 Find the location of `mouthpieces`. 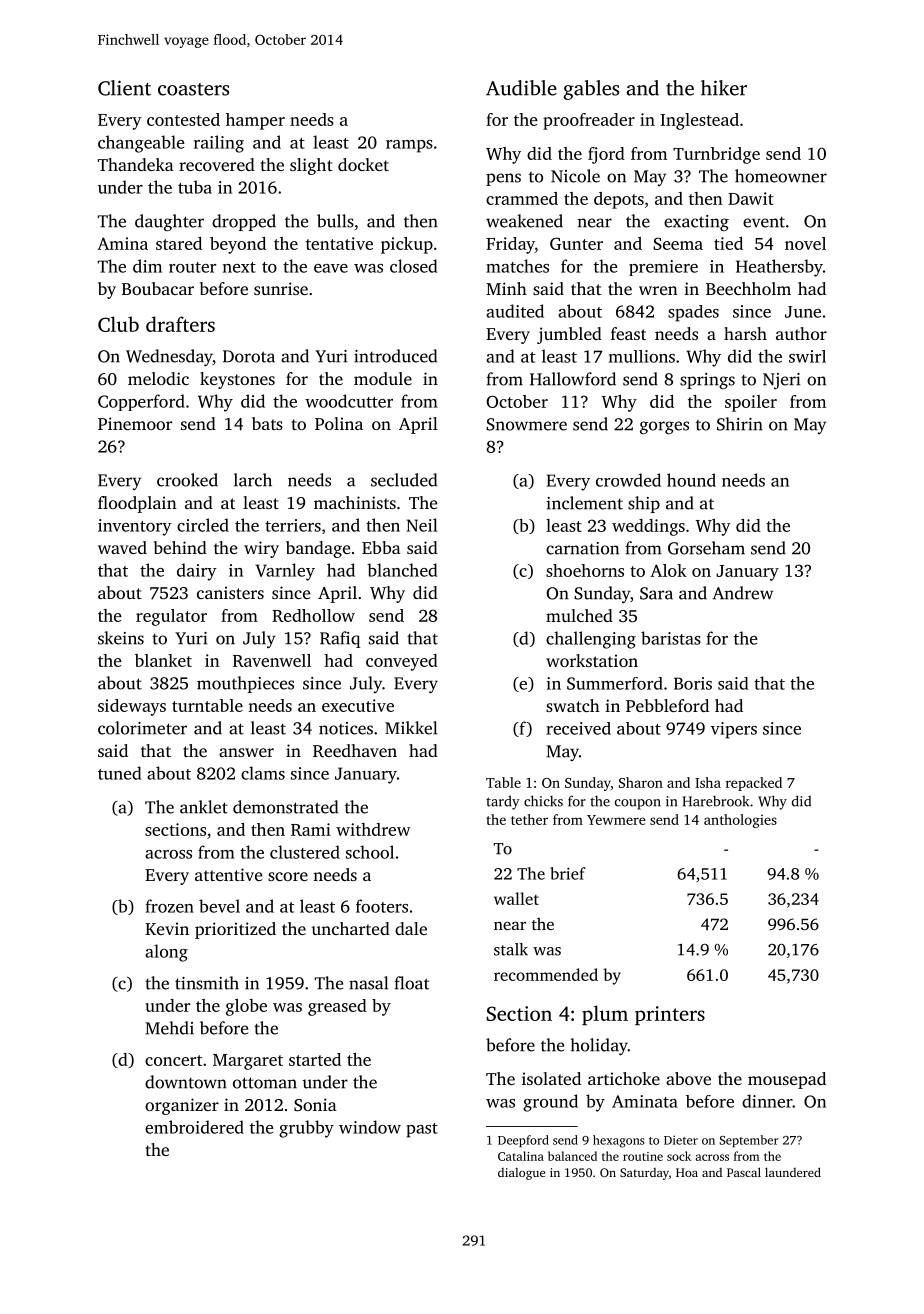

mouthpieces is located at coordinates (245, 684).
